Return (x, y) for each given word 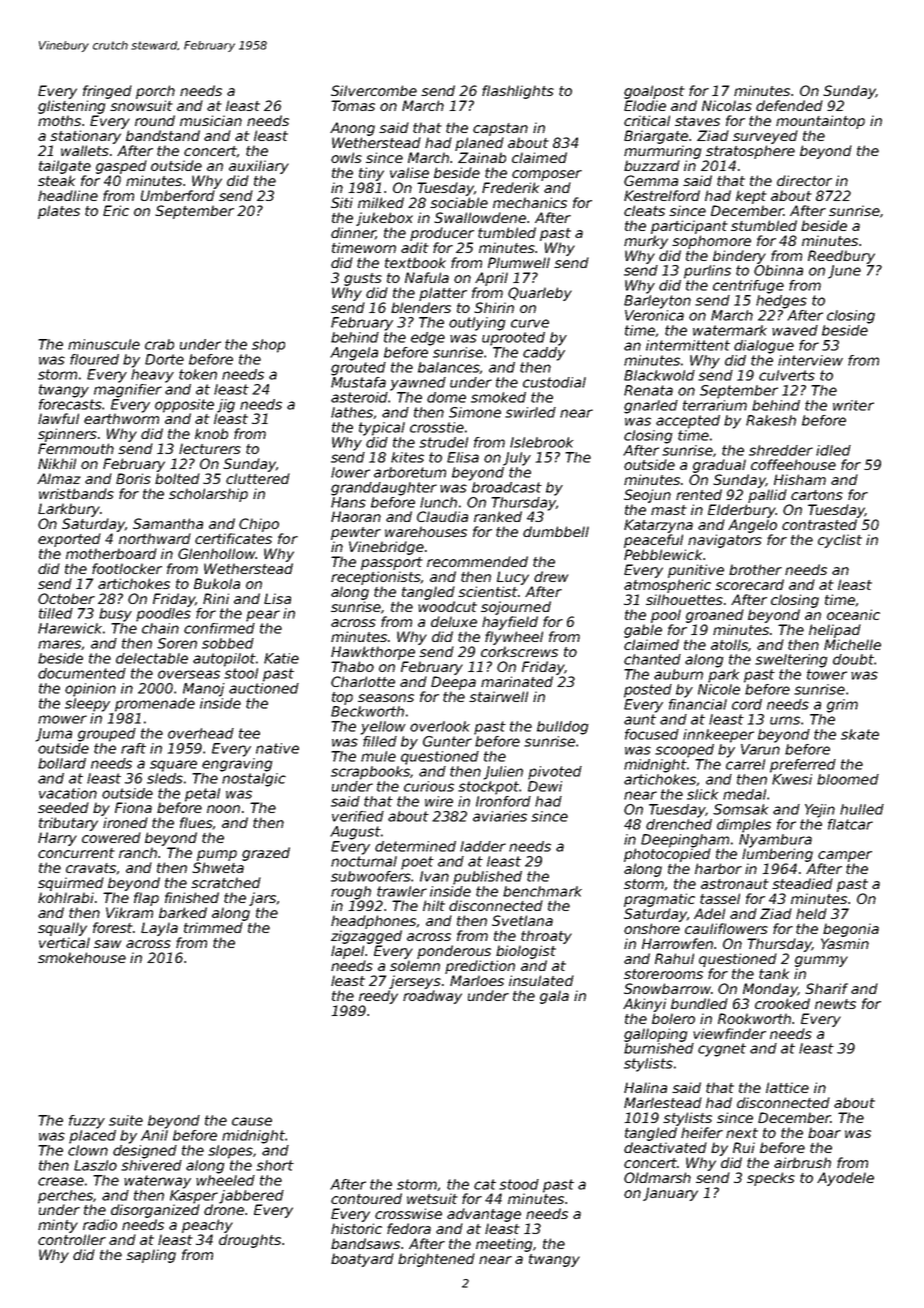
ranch (138, 852)
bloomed (848, 779)
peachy (207, 1226)
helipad (835, 631)
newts (835, 1004)
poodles (163, 615)
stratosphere (750, 152)
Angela (354, 354)
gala (554, 997)
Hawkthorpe (373, 653)
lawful (58, 418)
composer (547, 175)
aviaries (500, 816)
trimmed (213, 927)
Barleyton (657, 302)
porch (155, 92)
